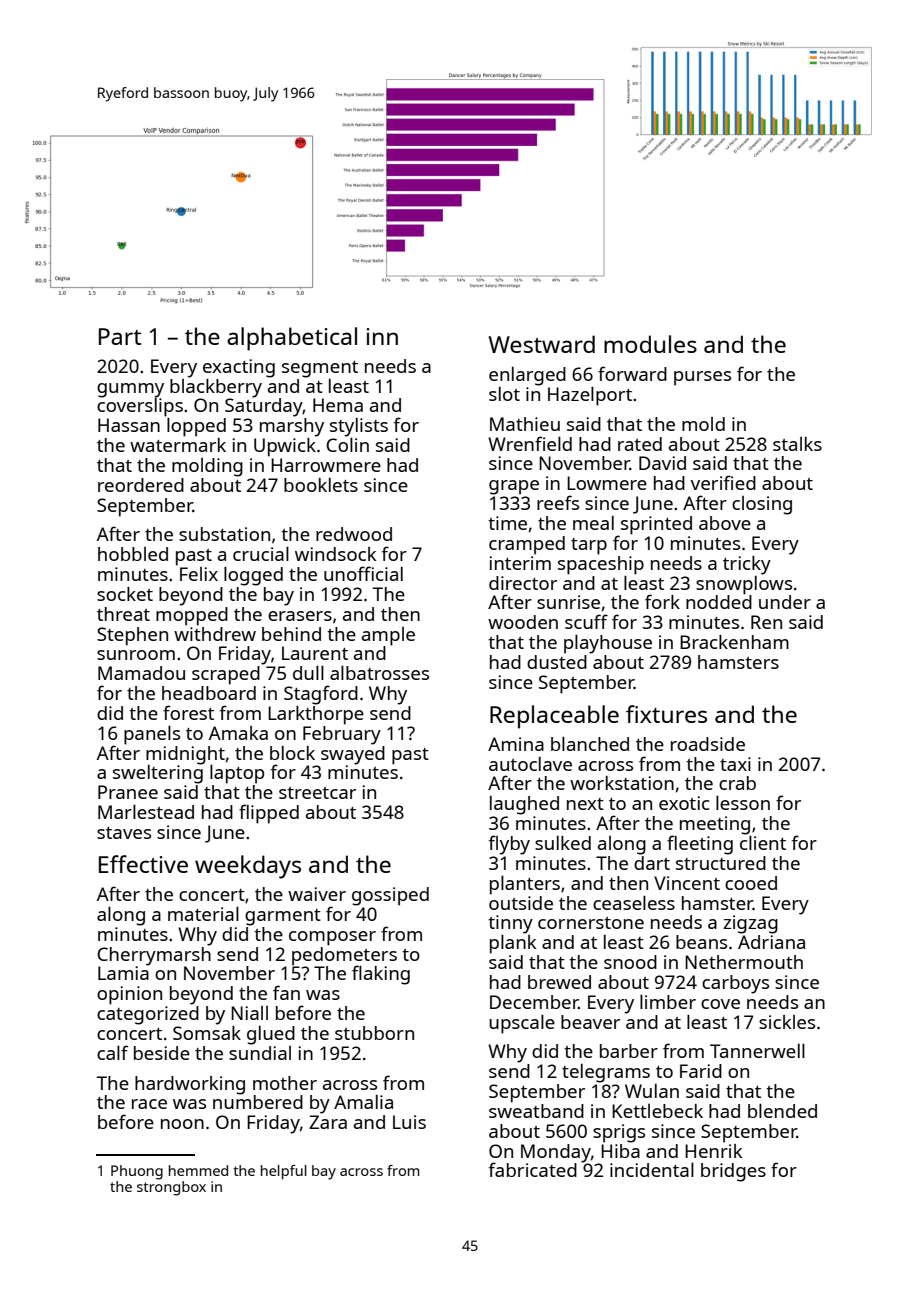 The height and width of the screenshot is (1311, 924). I want to click on roadside, so click(708, 744).
